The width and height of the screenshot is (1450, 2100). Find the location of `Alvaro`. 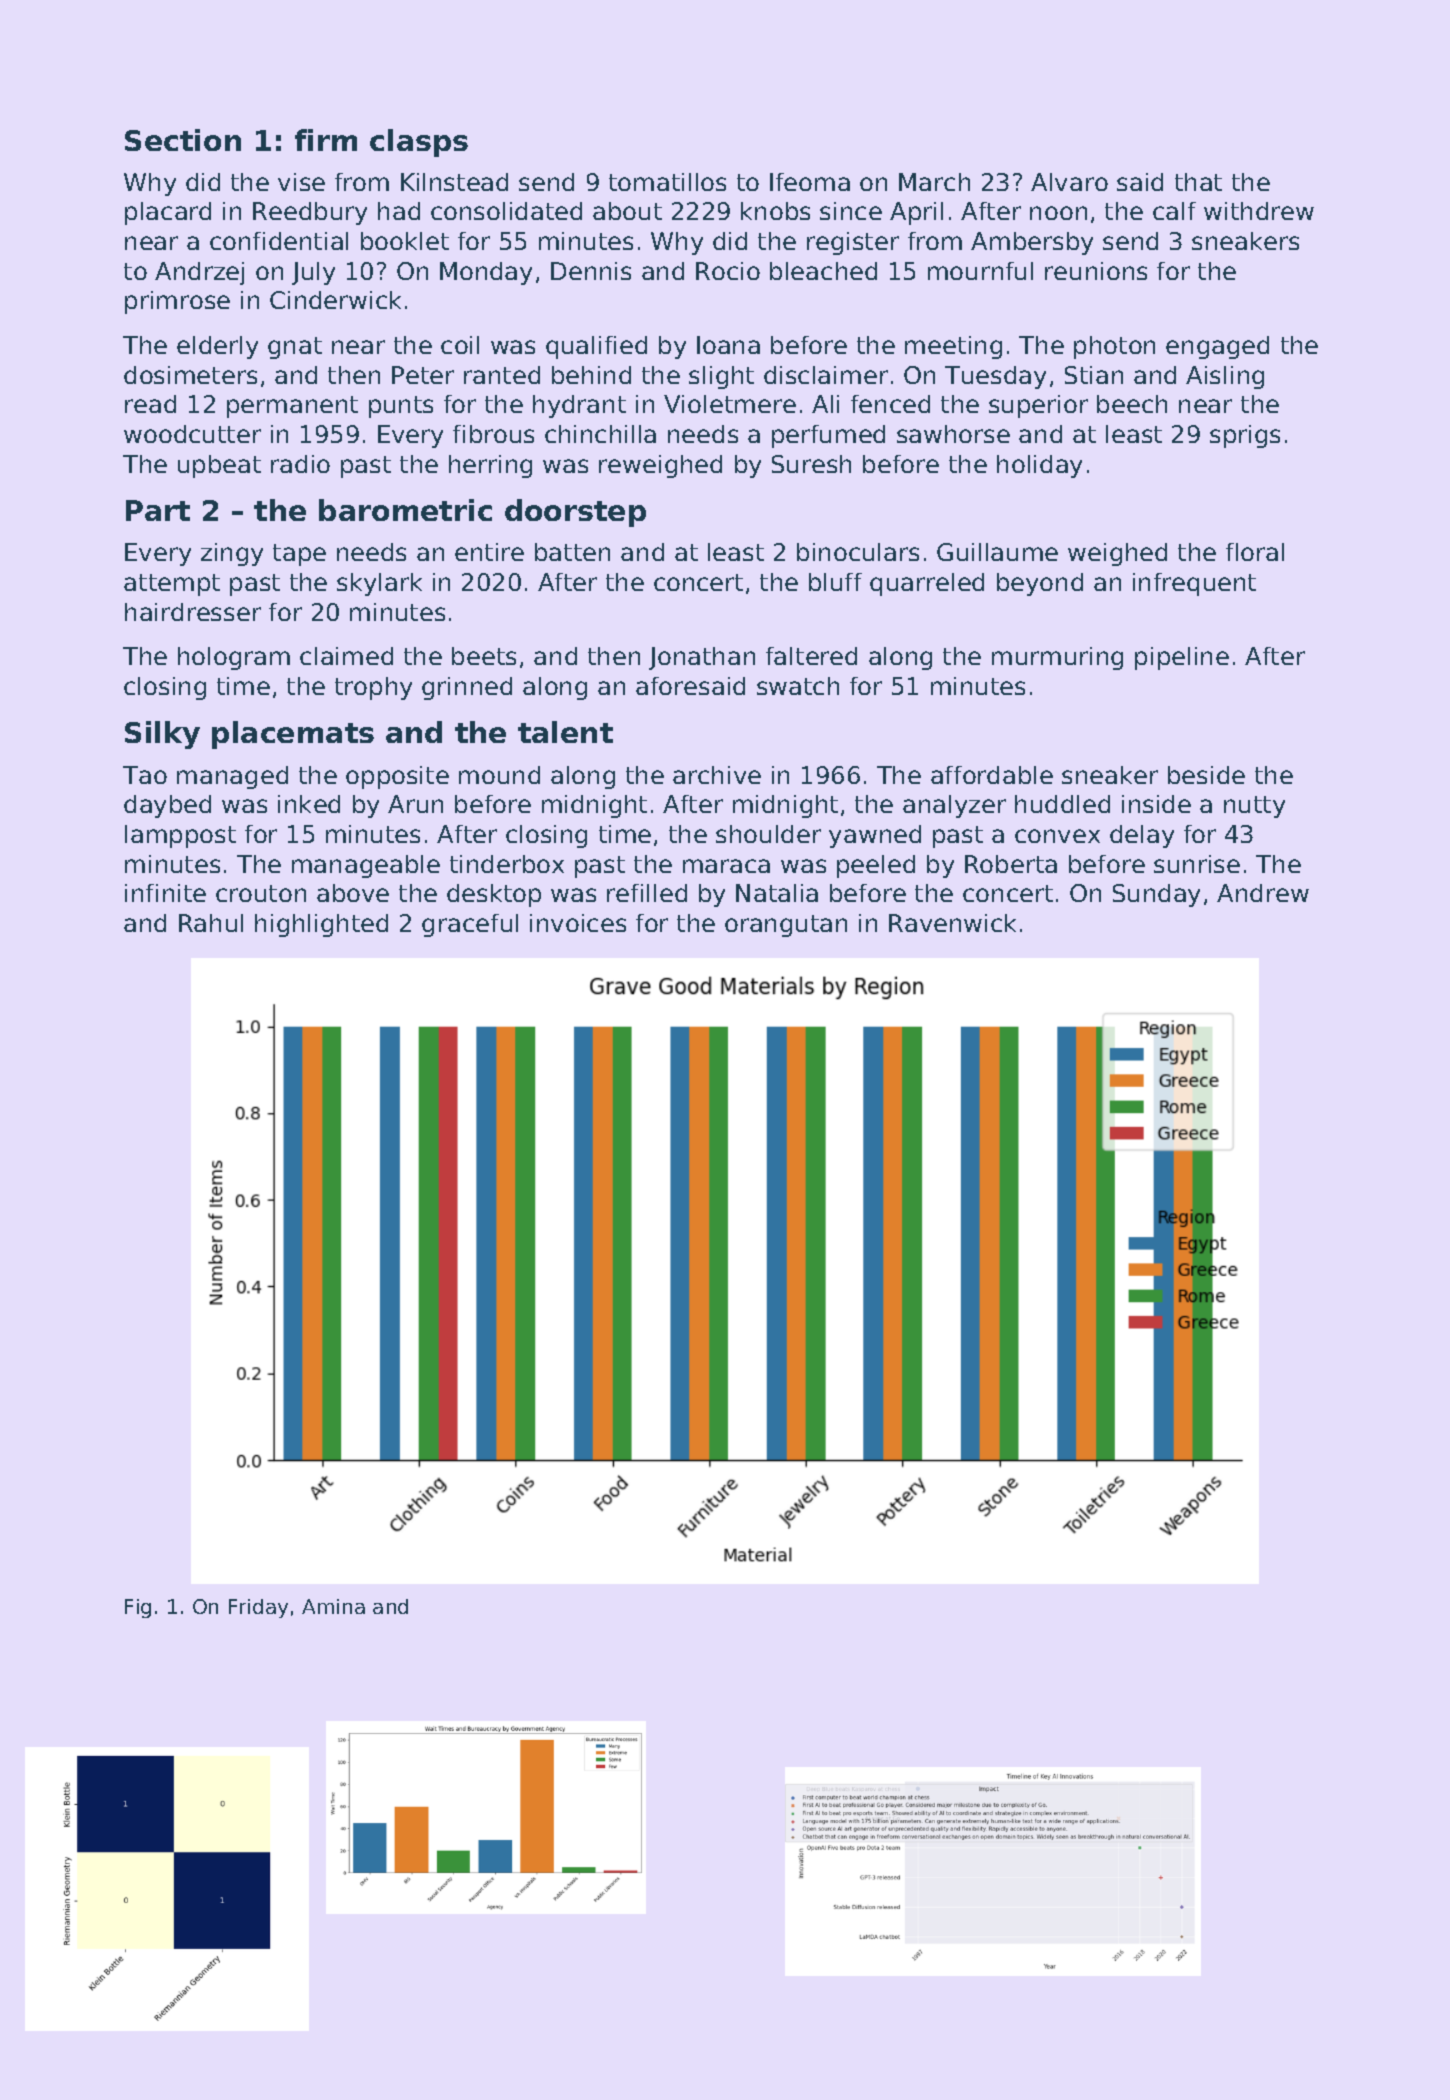

Alvaro is located at coordinates (1069, 182).
